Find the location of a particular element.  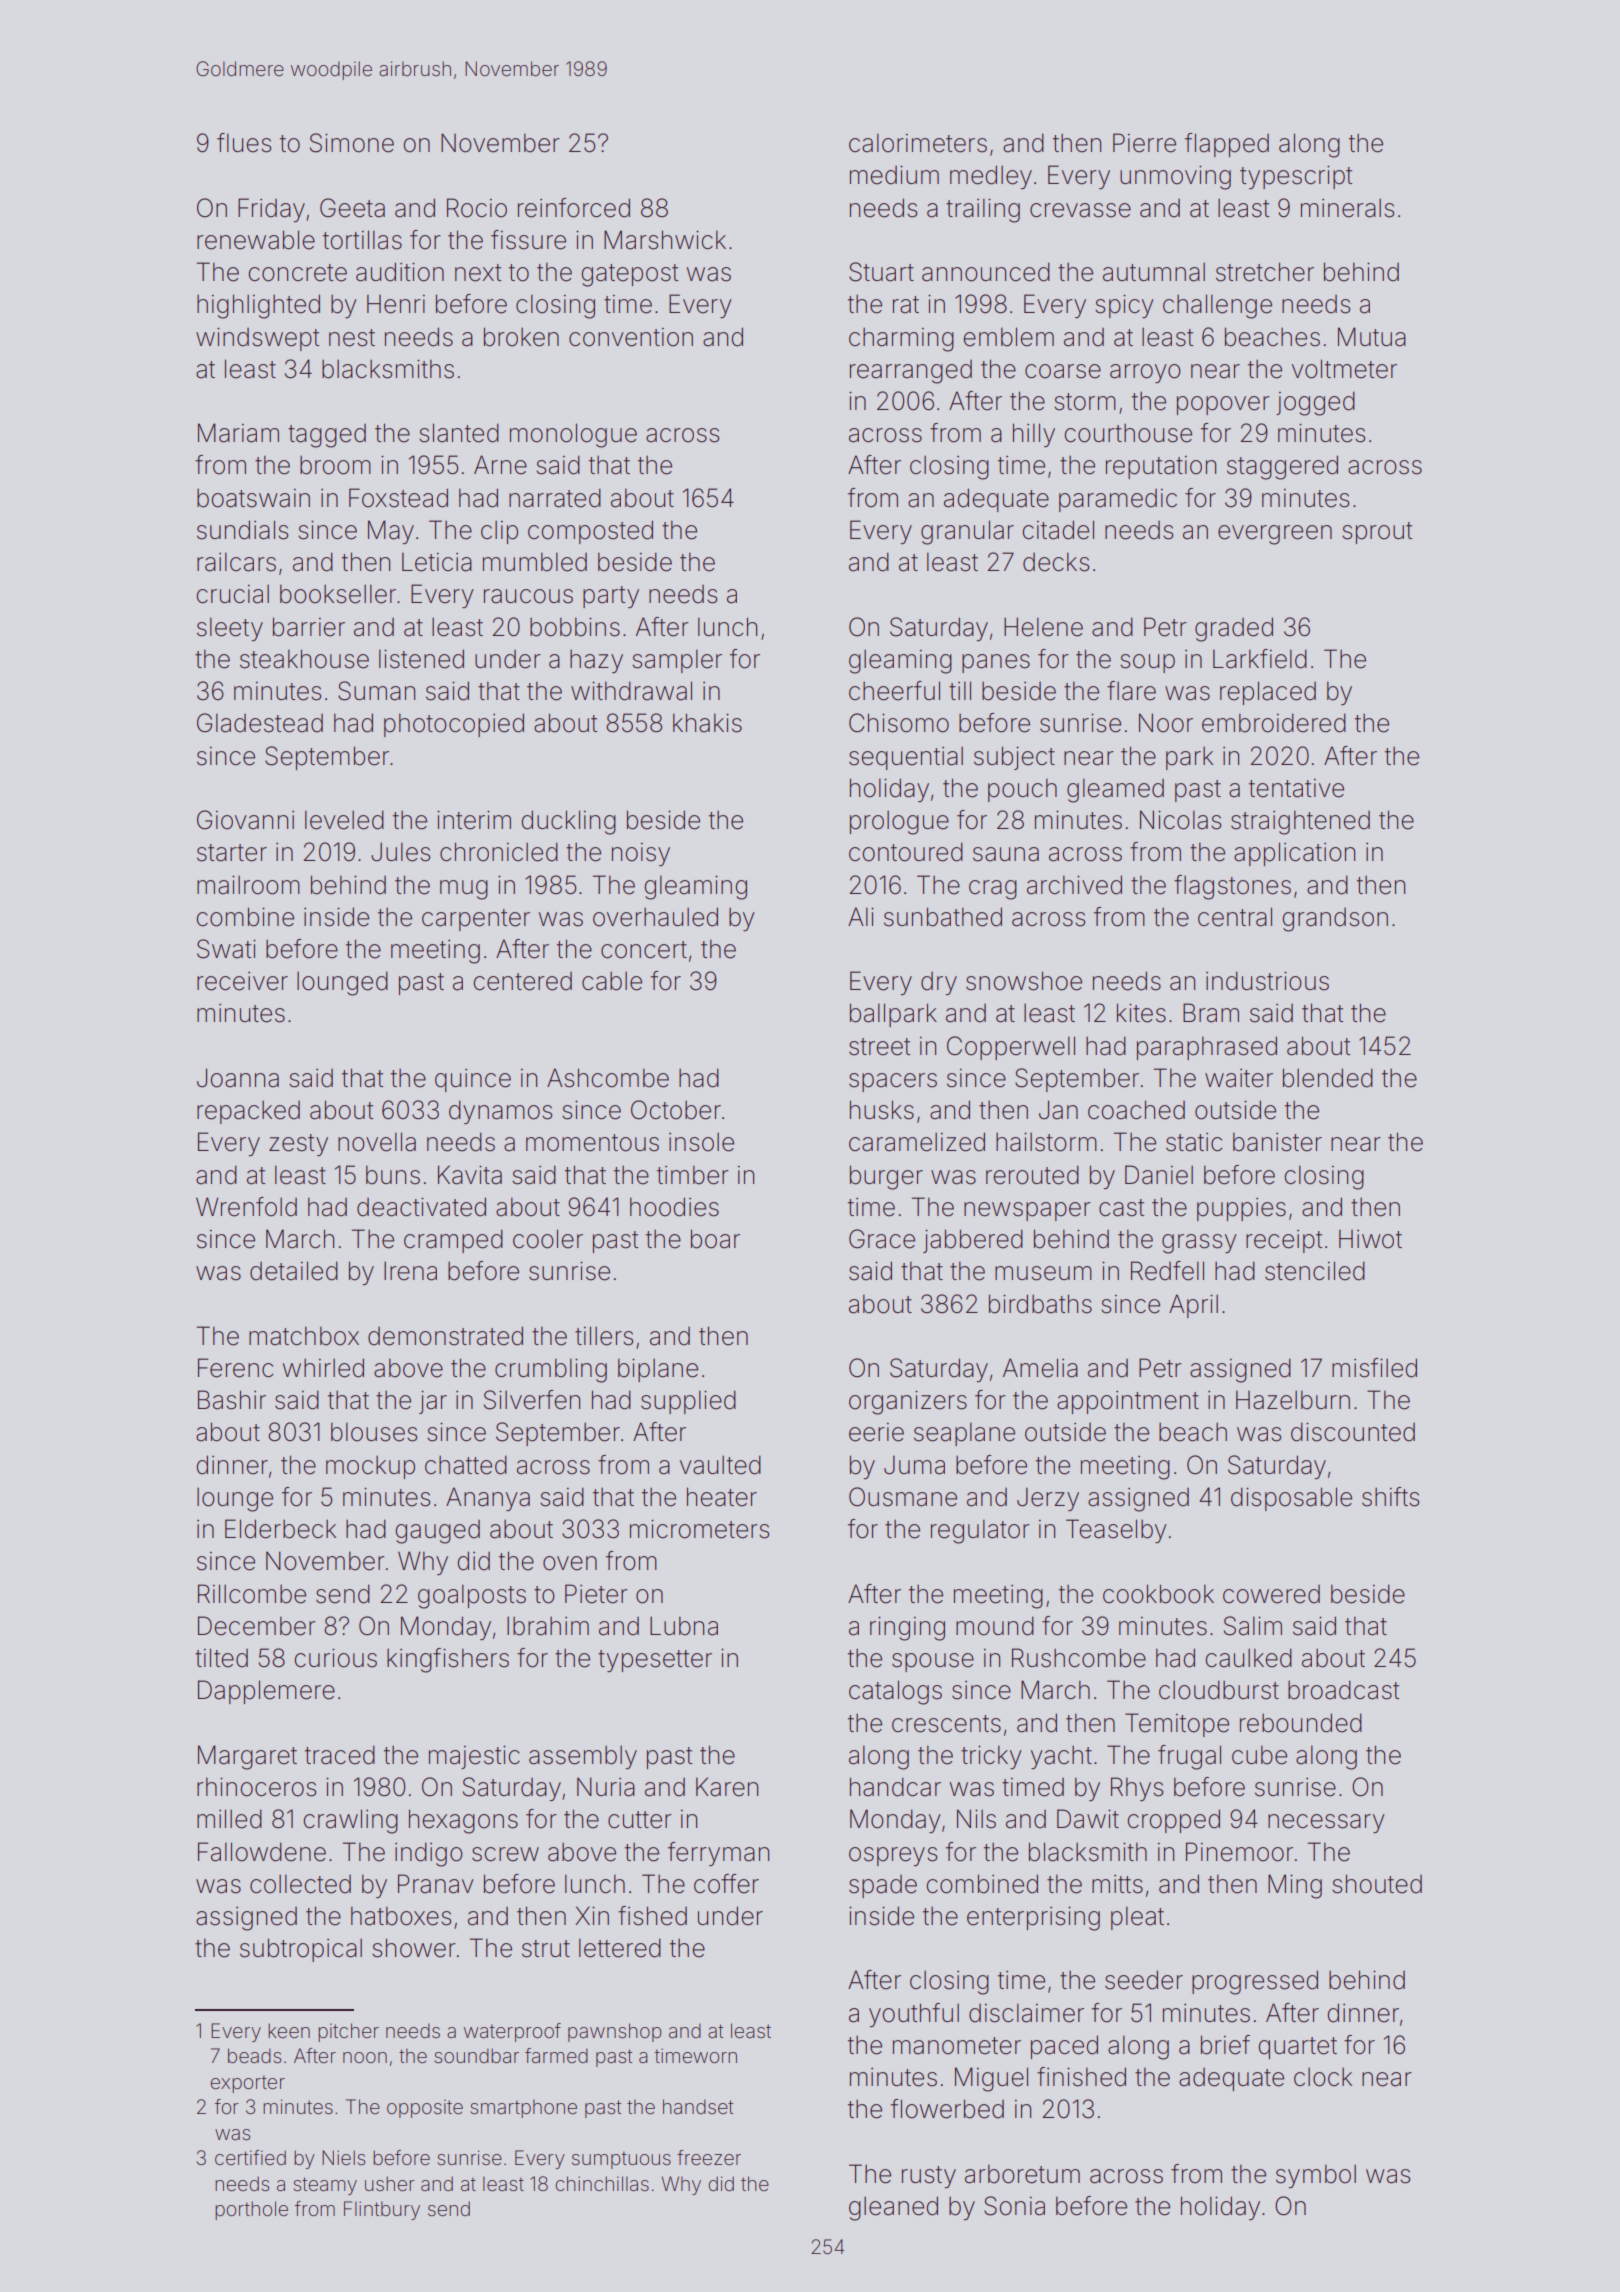

bobbins is located at coordinates (575, 627).
